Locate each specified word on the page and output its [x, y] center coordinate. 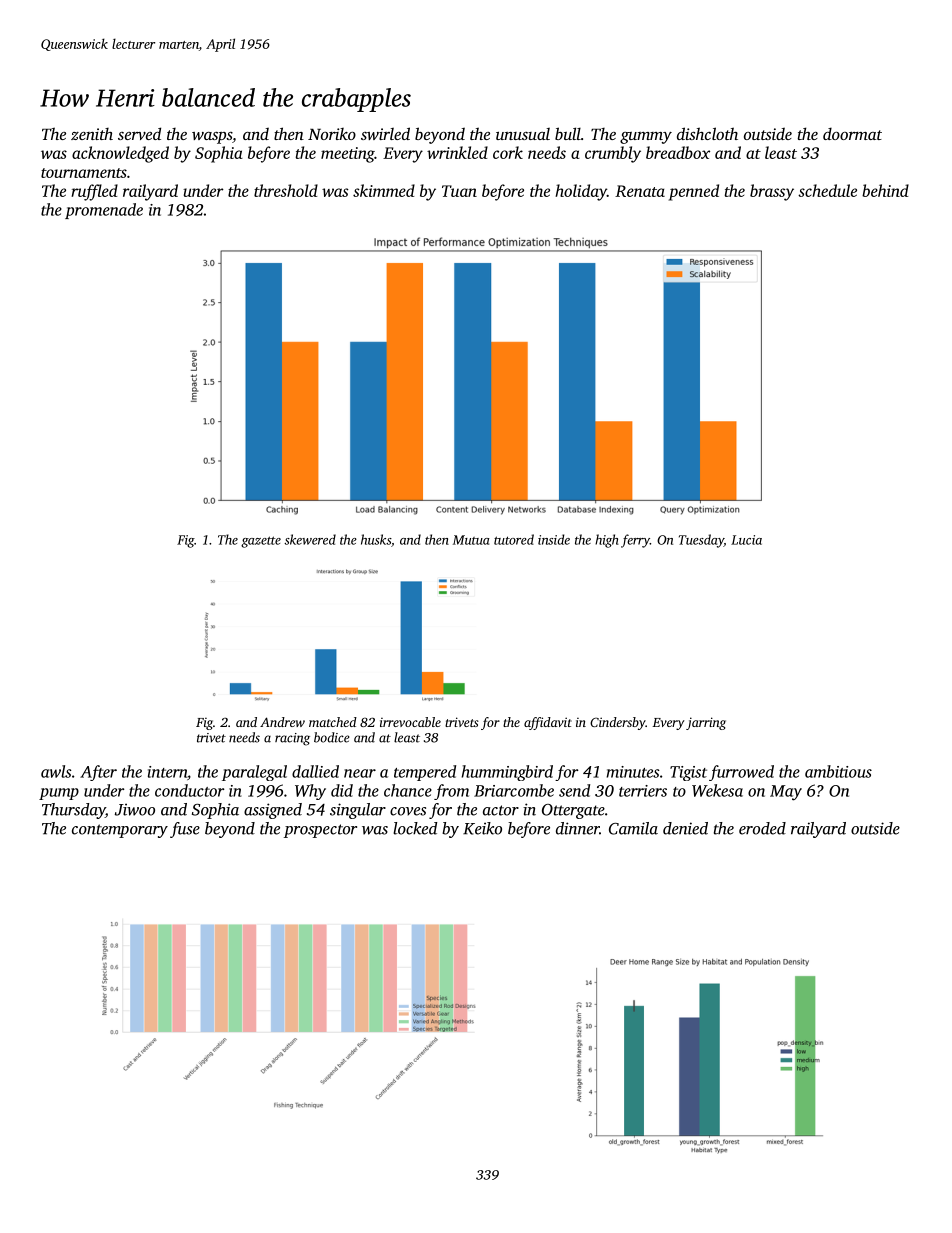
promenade [104, 211]
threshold [286, 190]
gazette [261, 542]
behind [885, 190]
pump [59, 794]
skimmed [384, 190]
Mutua [471, 540]
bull [568, 133]
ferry [635, 541]
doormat [852, 134]
